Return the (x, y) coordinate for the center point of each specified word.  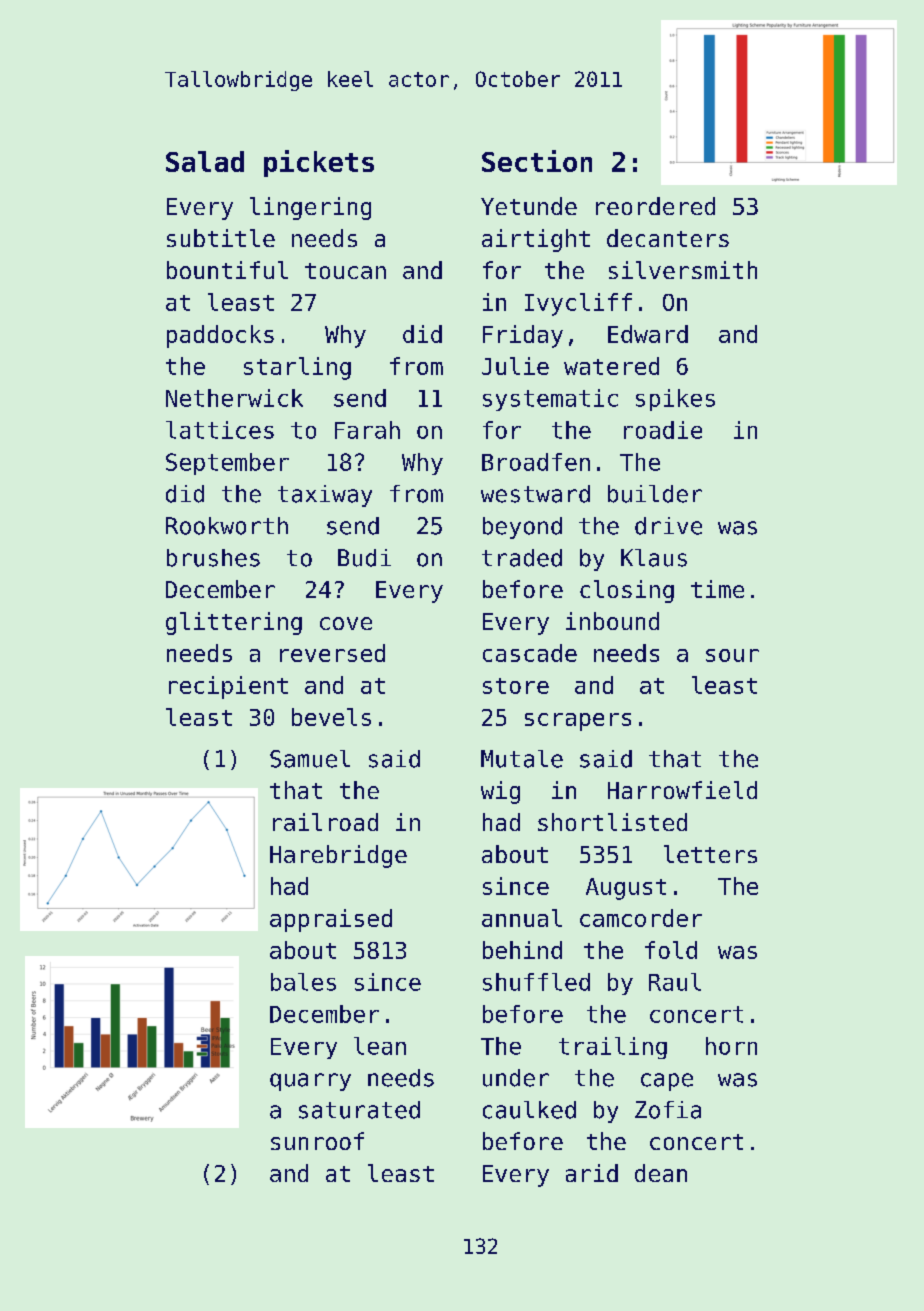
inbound (612, 621)
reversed (332, 653)
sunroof (317, 1141)
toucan (345, 271)
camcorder (641, 918)
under (516, 1078)
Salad (205, 161)
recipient (228, 687)
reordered (655, 206)
